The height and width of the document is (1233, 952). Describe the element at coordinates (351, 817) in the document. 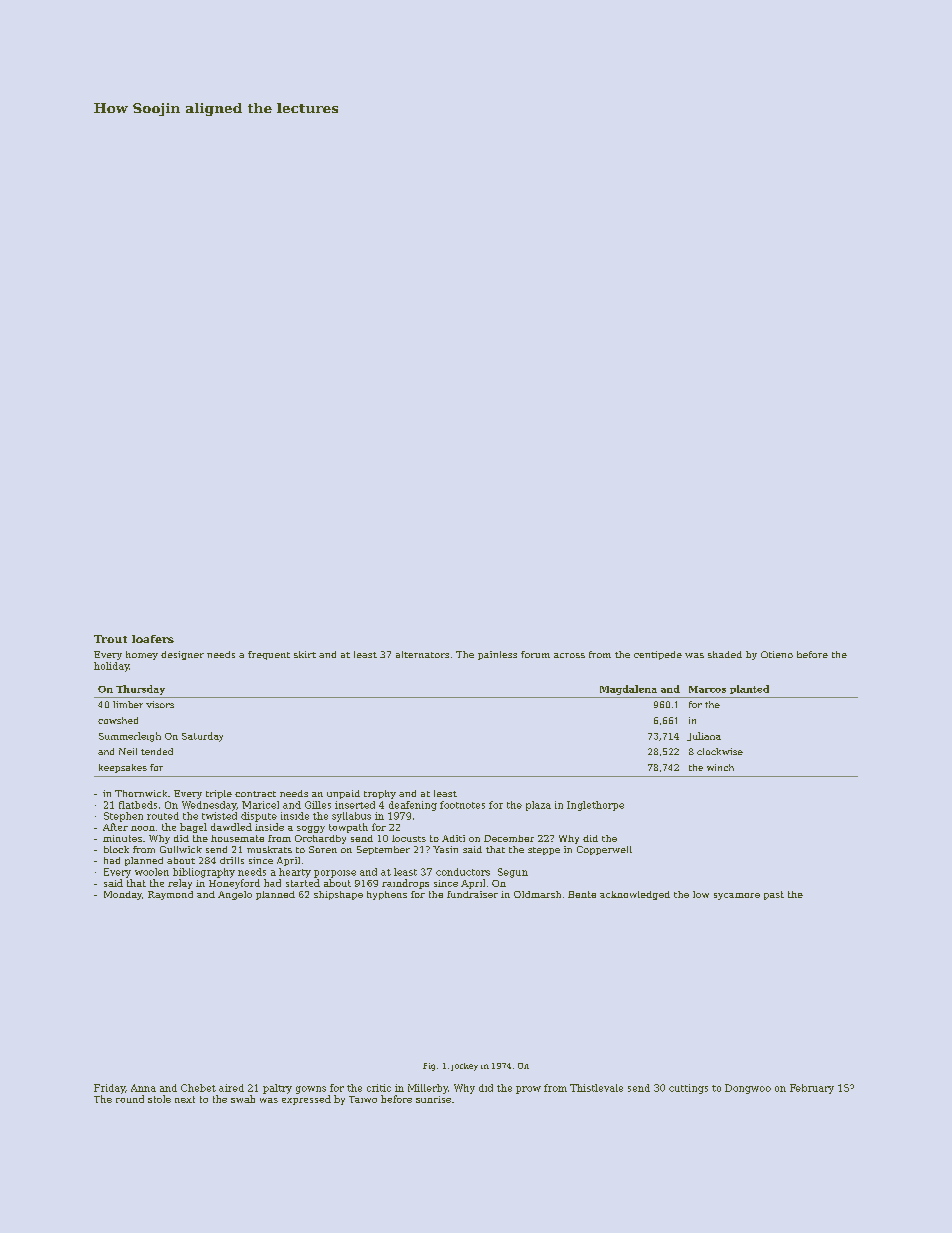

I see `syllabus` at that location.
